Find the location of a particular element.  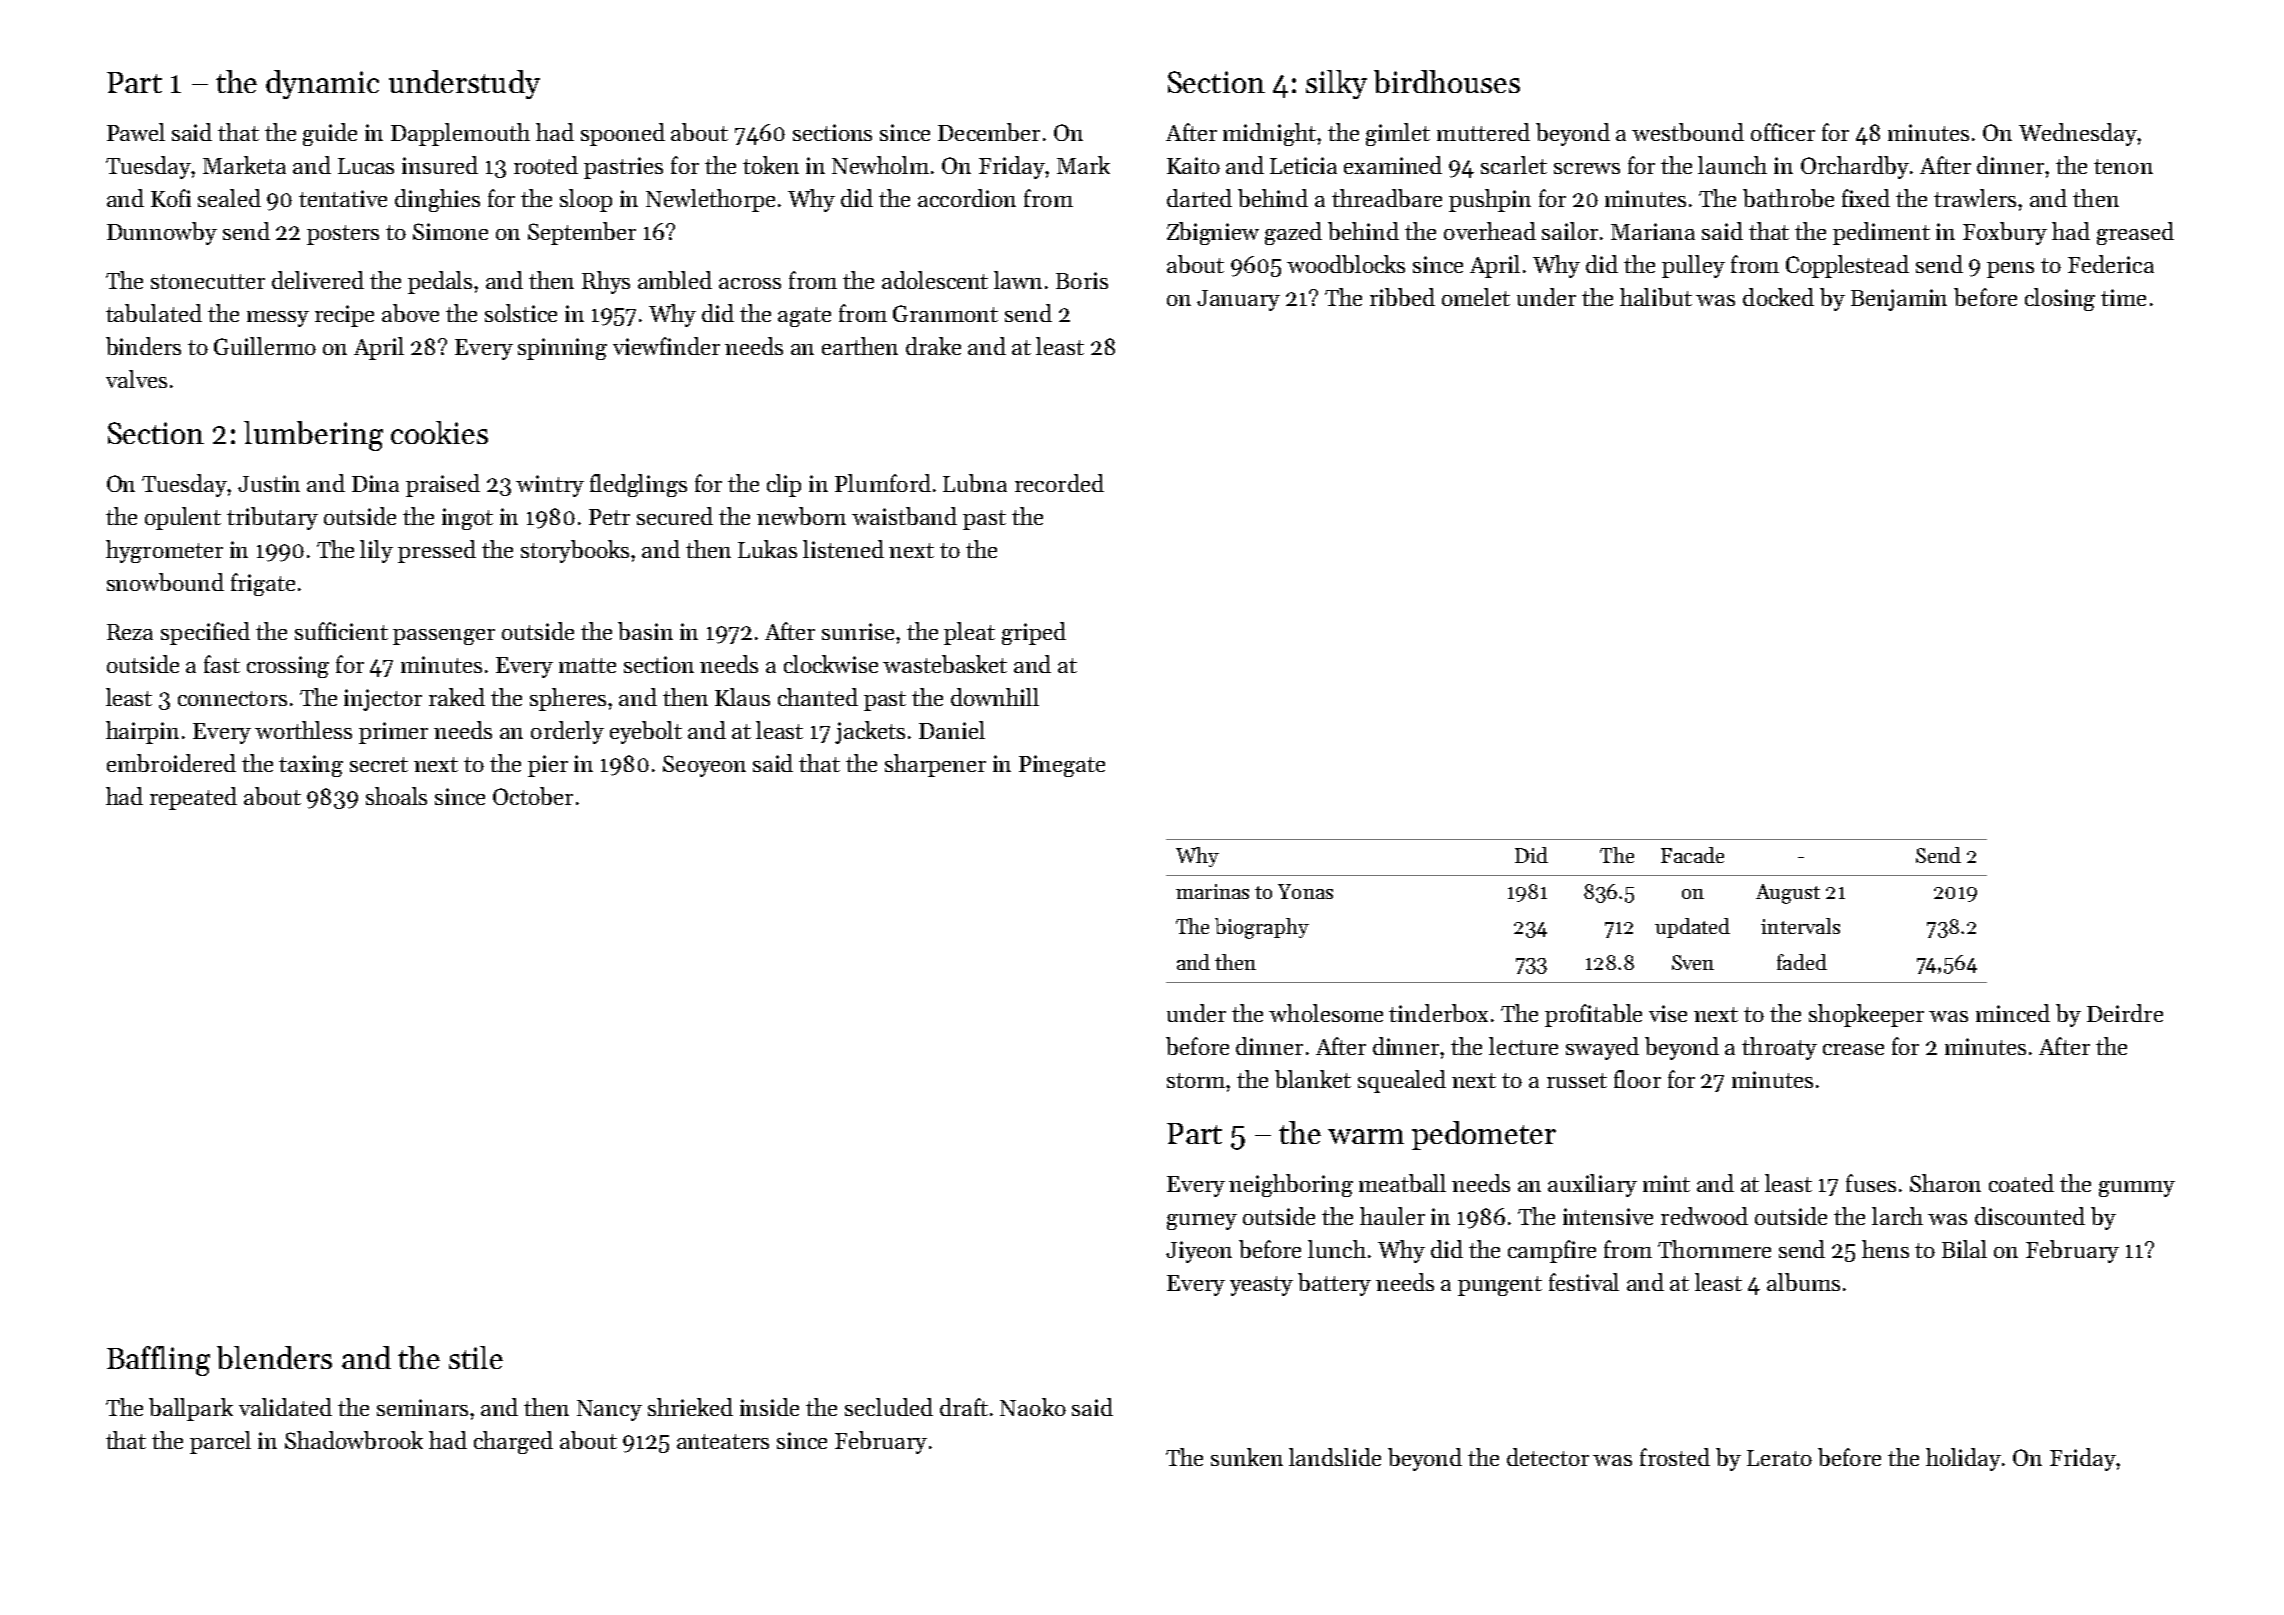

greased is located at coordinates (2135, 233).
